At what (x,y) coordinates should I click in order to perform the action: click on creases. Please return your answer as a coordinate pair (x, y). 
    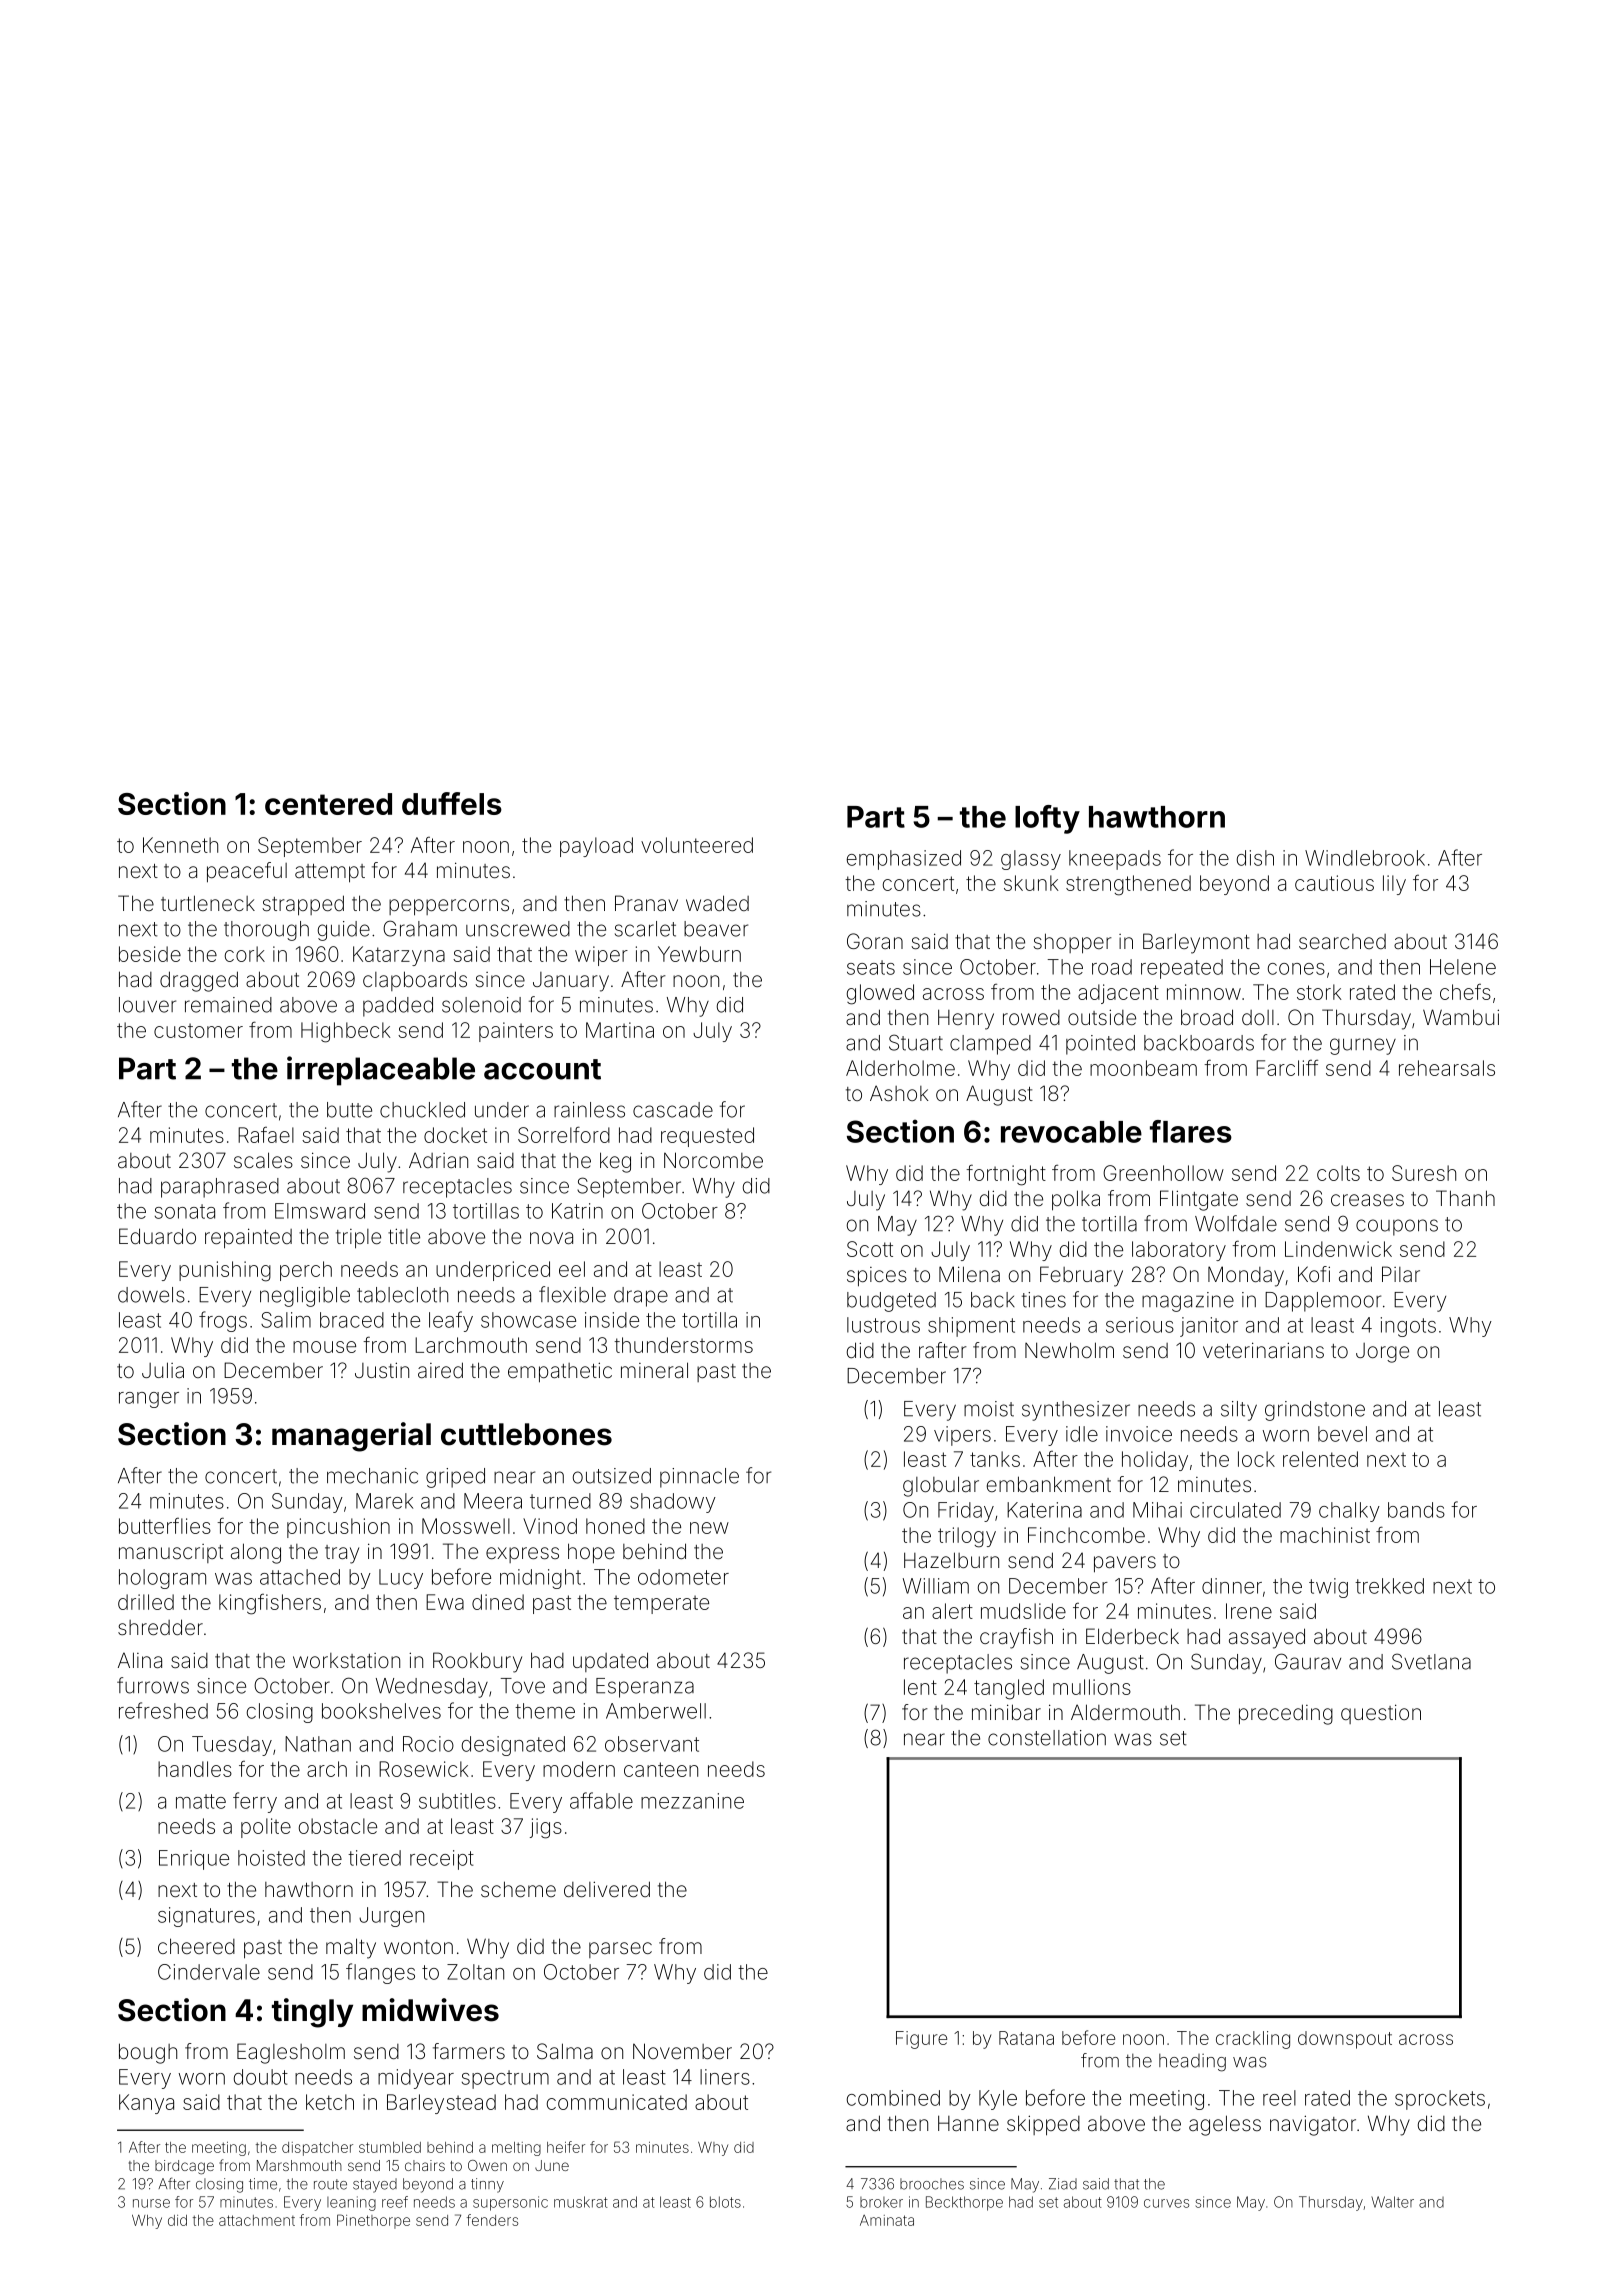
    Looking at the image, I should click on (1367, 1200).
